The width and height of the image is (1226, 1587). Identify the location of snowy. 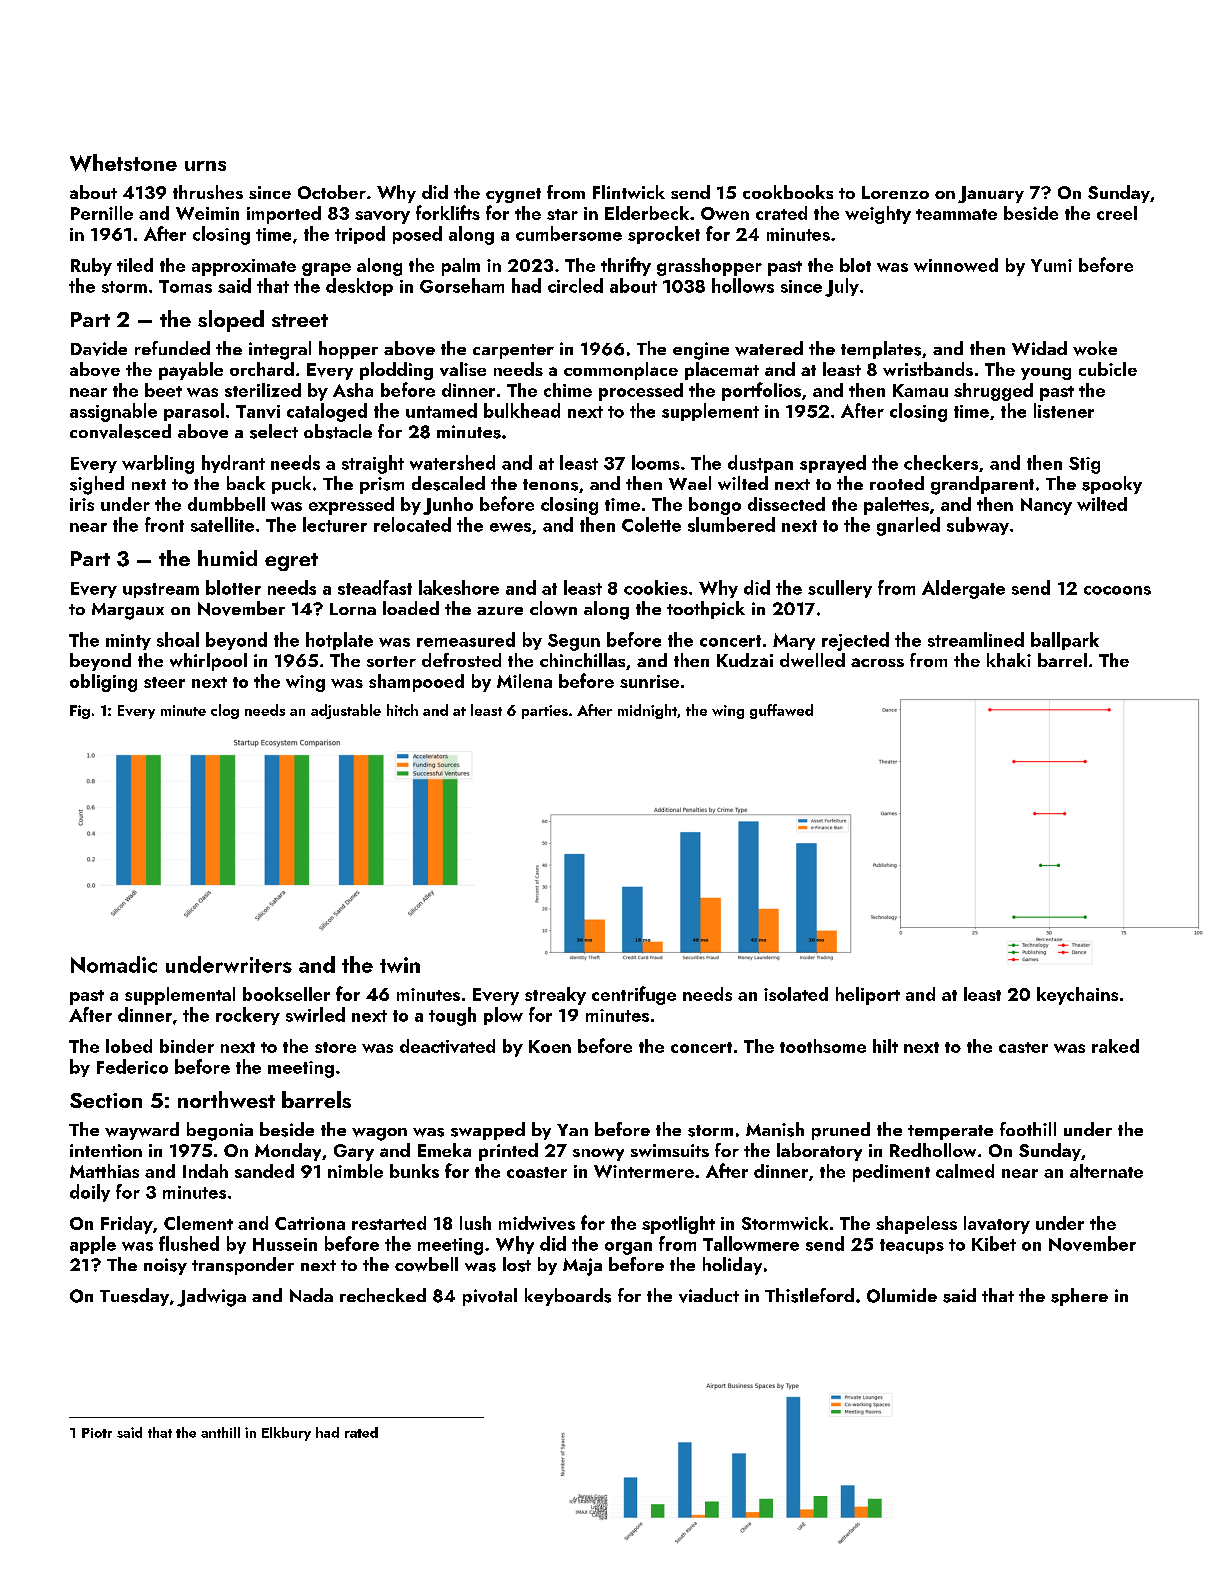
(598, 1154).
